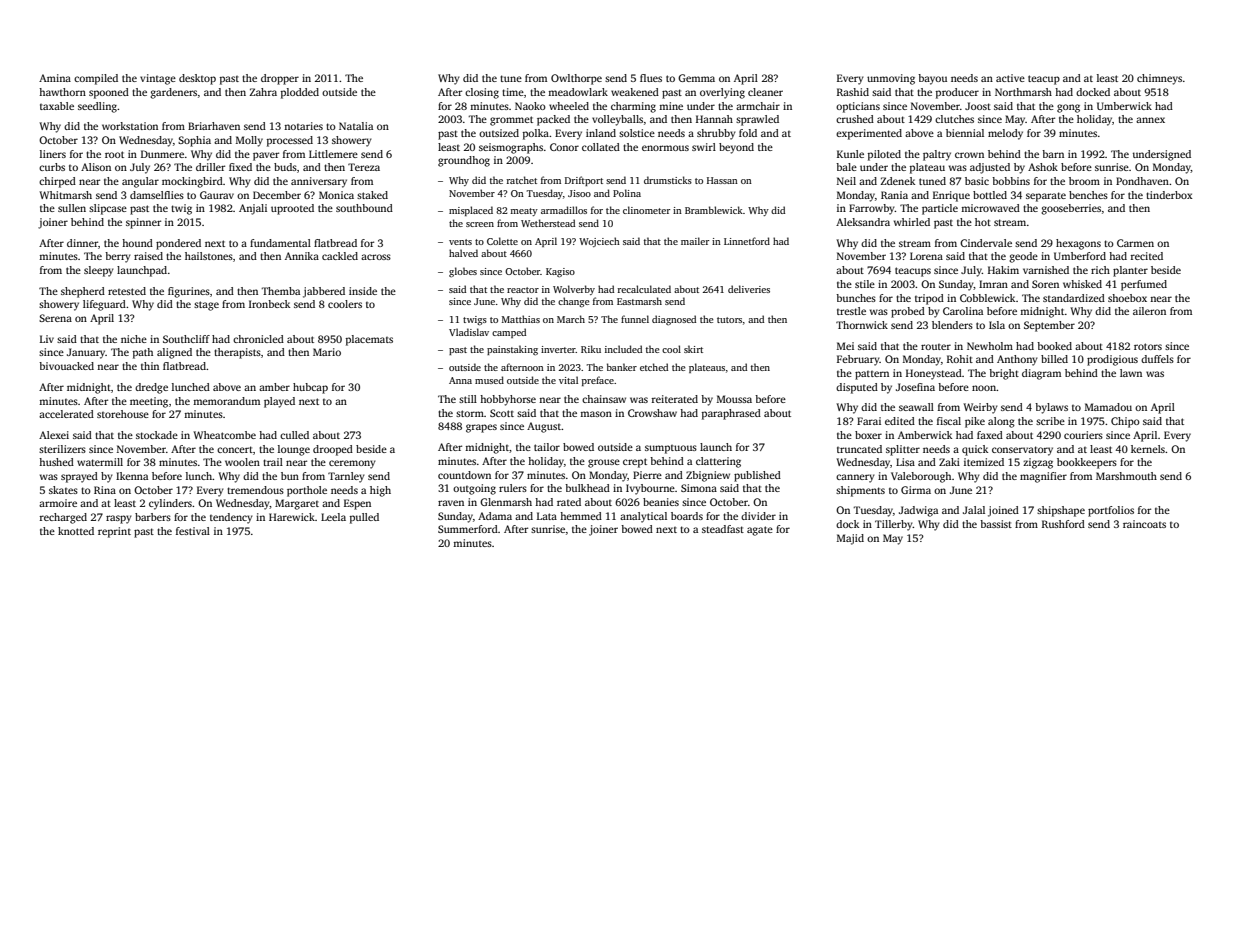  Describe the element at coordinates (693, 349) in the screenshot. I see `skirt` at that location.
